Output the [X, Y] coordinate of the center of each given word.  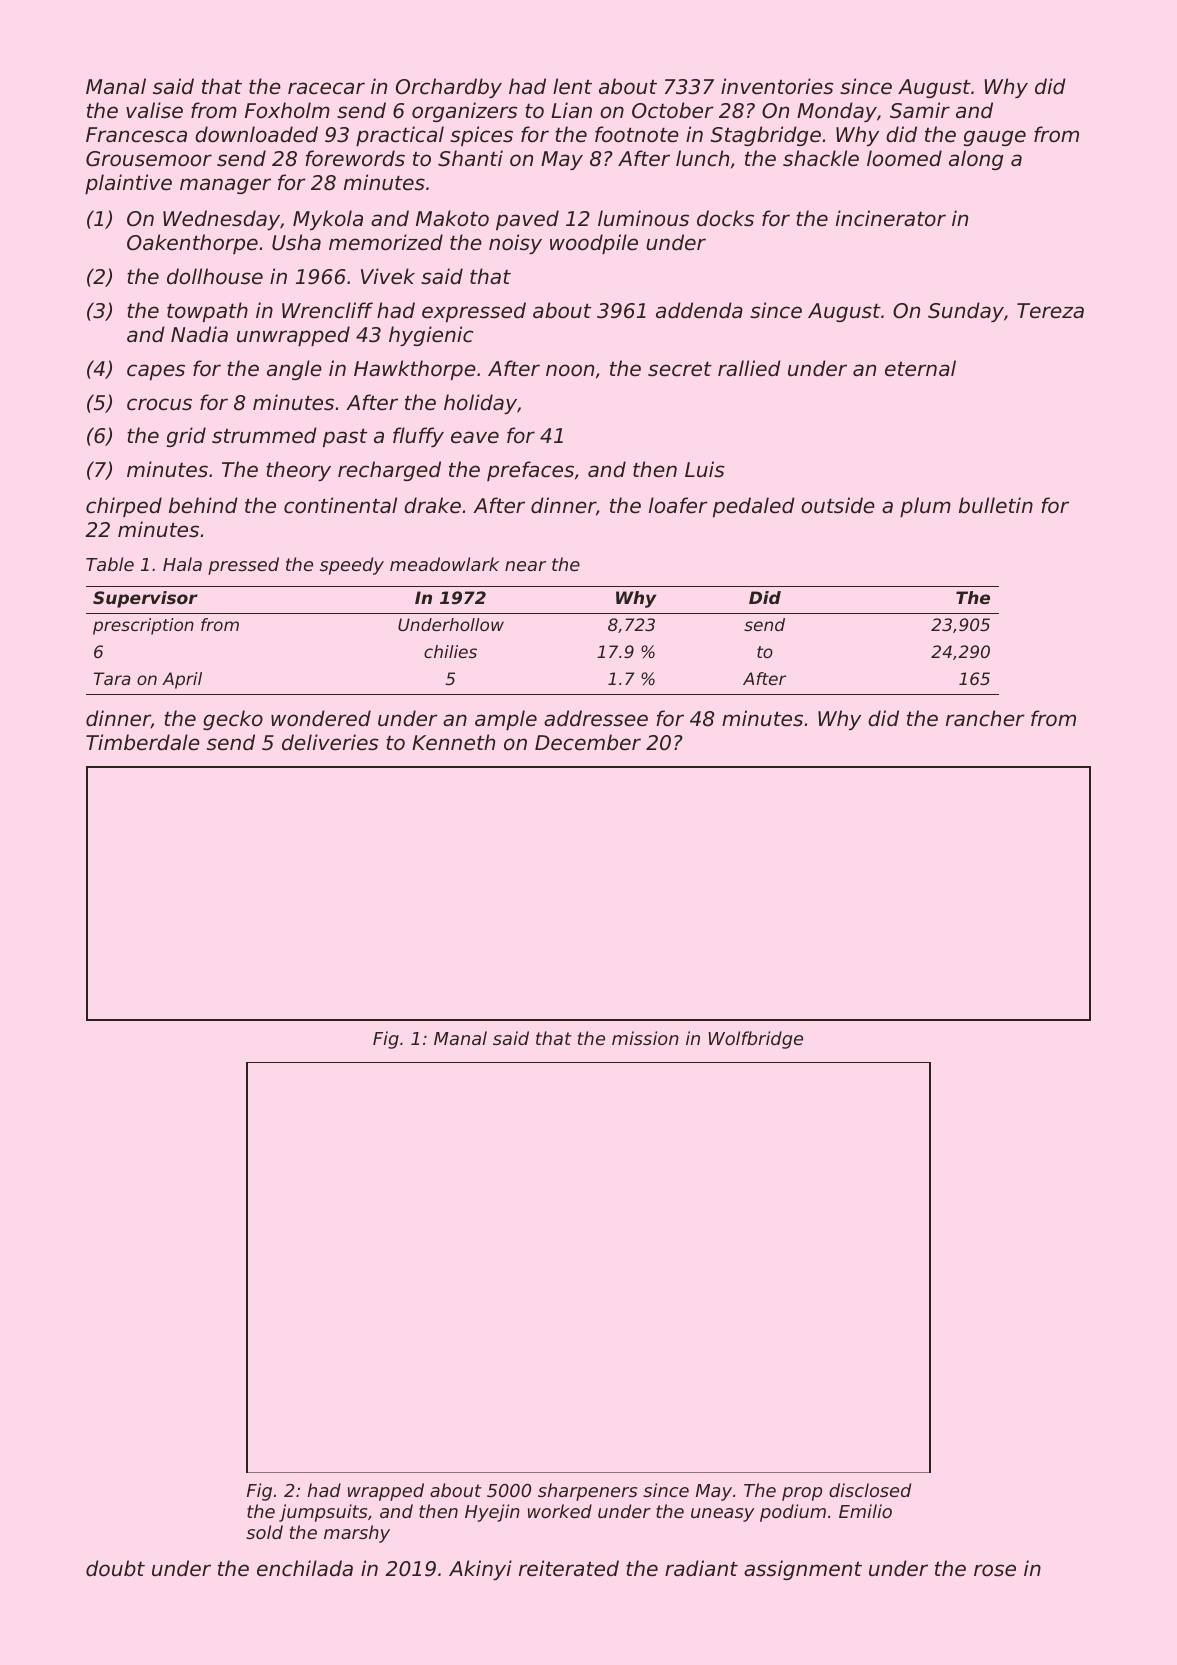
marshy [357, 1534]
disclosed [870, 1490]
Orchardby [449, 88]
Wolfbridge [755, 1040]
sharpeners [587, 1492]
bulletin [996, 505]
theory [298, 471]
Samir [920, 110]
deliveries [330, 742]
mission [645, 1038]
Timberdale [143, 742]
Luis [705, 469]
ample [506, 720]
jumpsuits [323, 1513]
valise [154, 110]
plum [925, 507]
